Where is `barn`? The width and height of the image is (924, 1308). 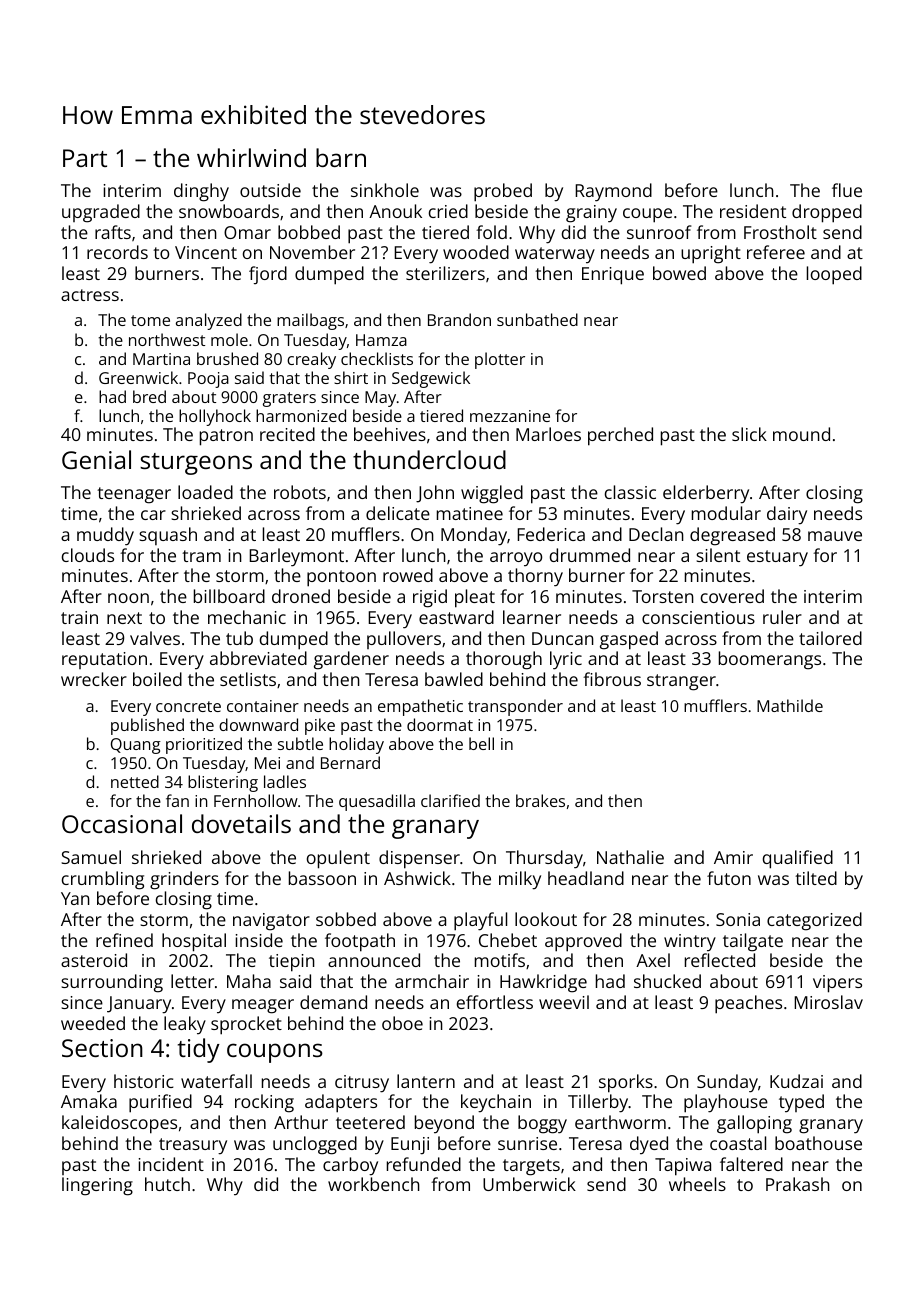
barn is located at coordinates (341, 157).
